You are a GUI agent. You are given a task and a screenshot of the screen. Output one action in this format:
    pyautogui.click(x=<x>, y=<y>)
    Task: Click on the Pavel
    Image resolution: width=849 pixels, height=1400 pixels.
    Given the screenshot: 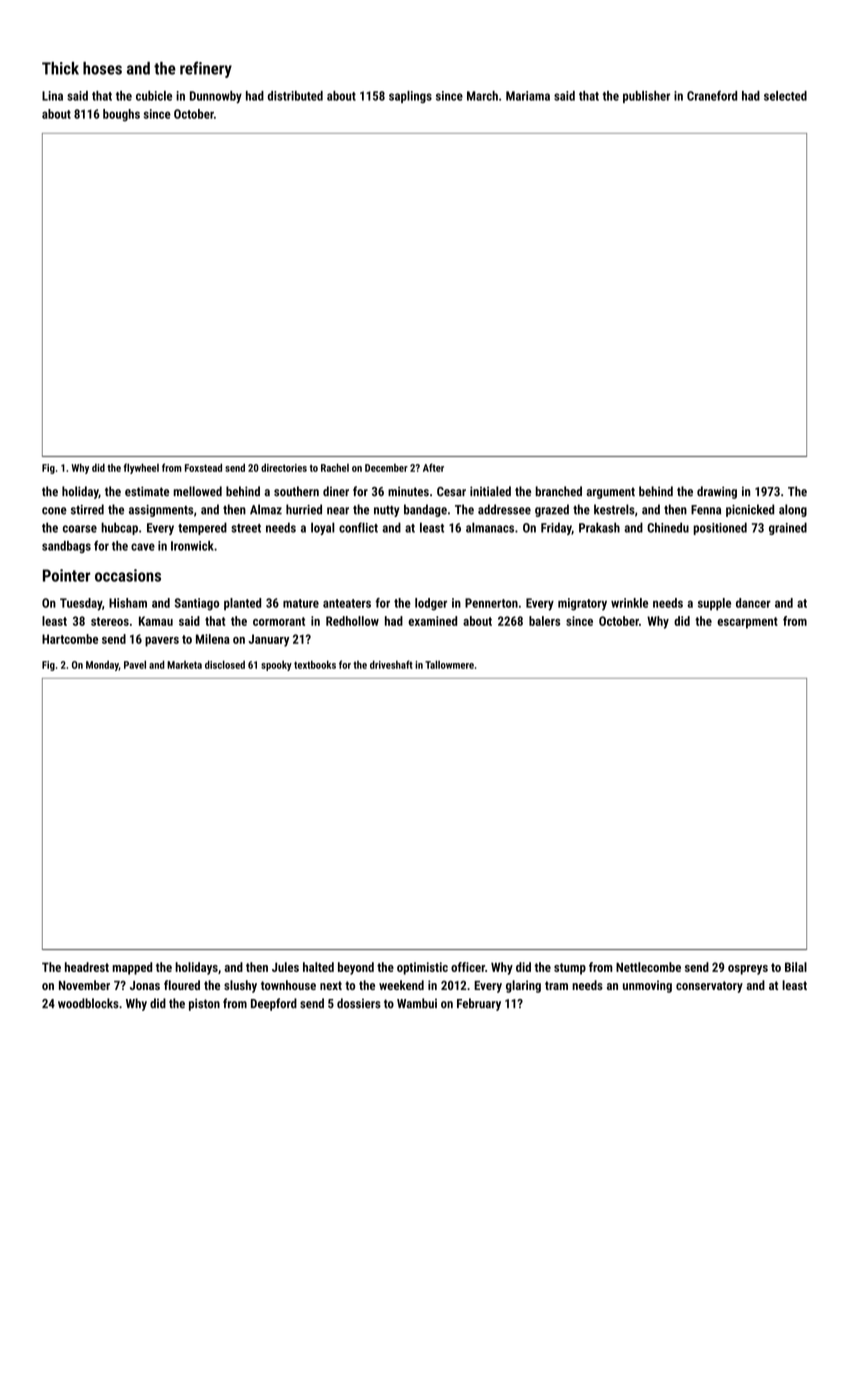 What is the action you would take?
    pyautogui.click(x=135, y=664)
